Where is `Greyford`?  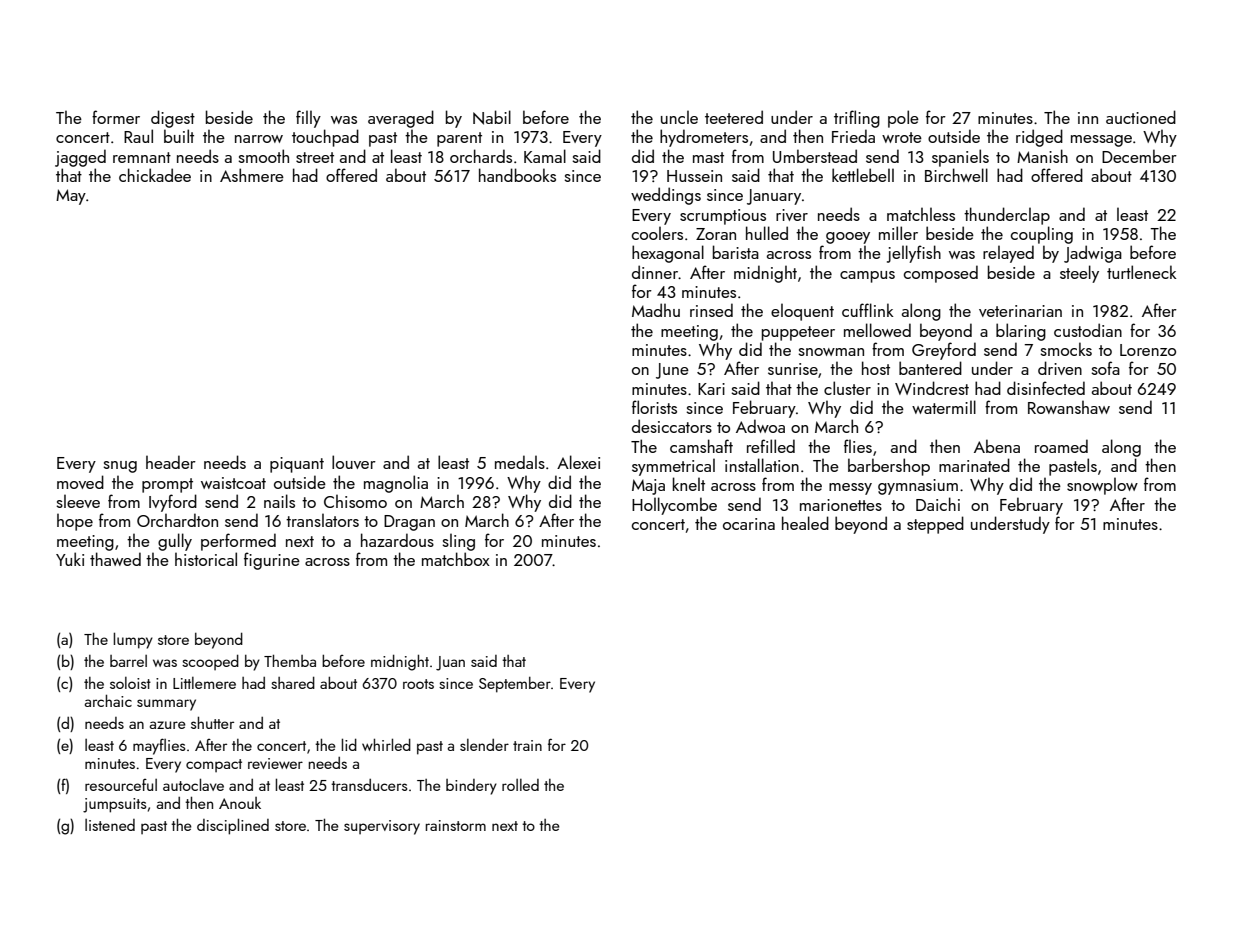
Greyford is located at coordinates (944, 351).
